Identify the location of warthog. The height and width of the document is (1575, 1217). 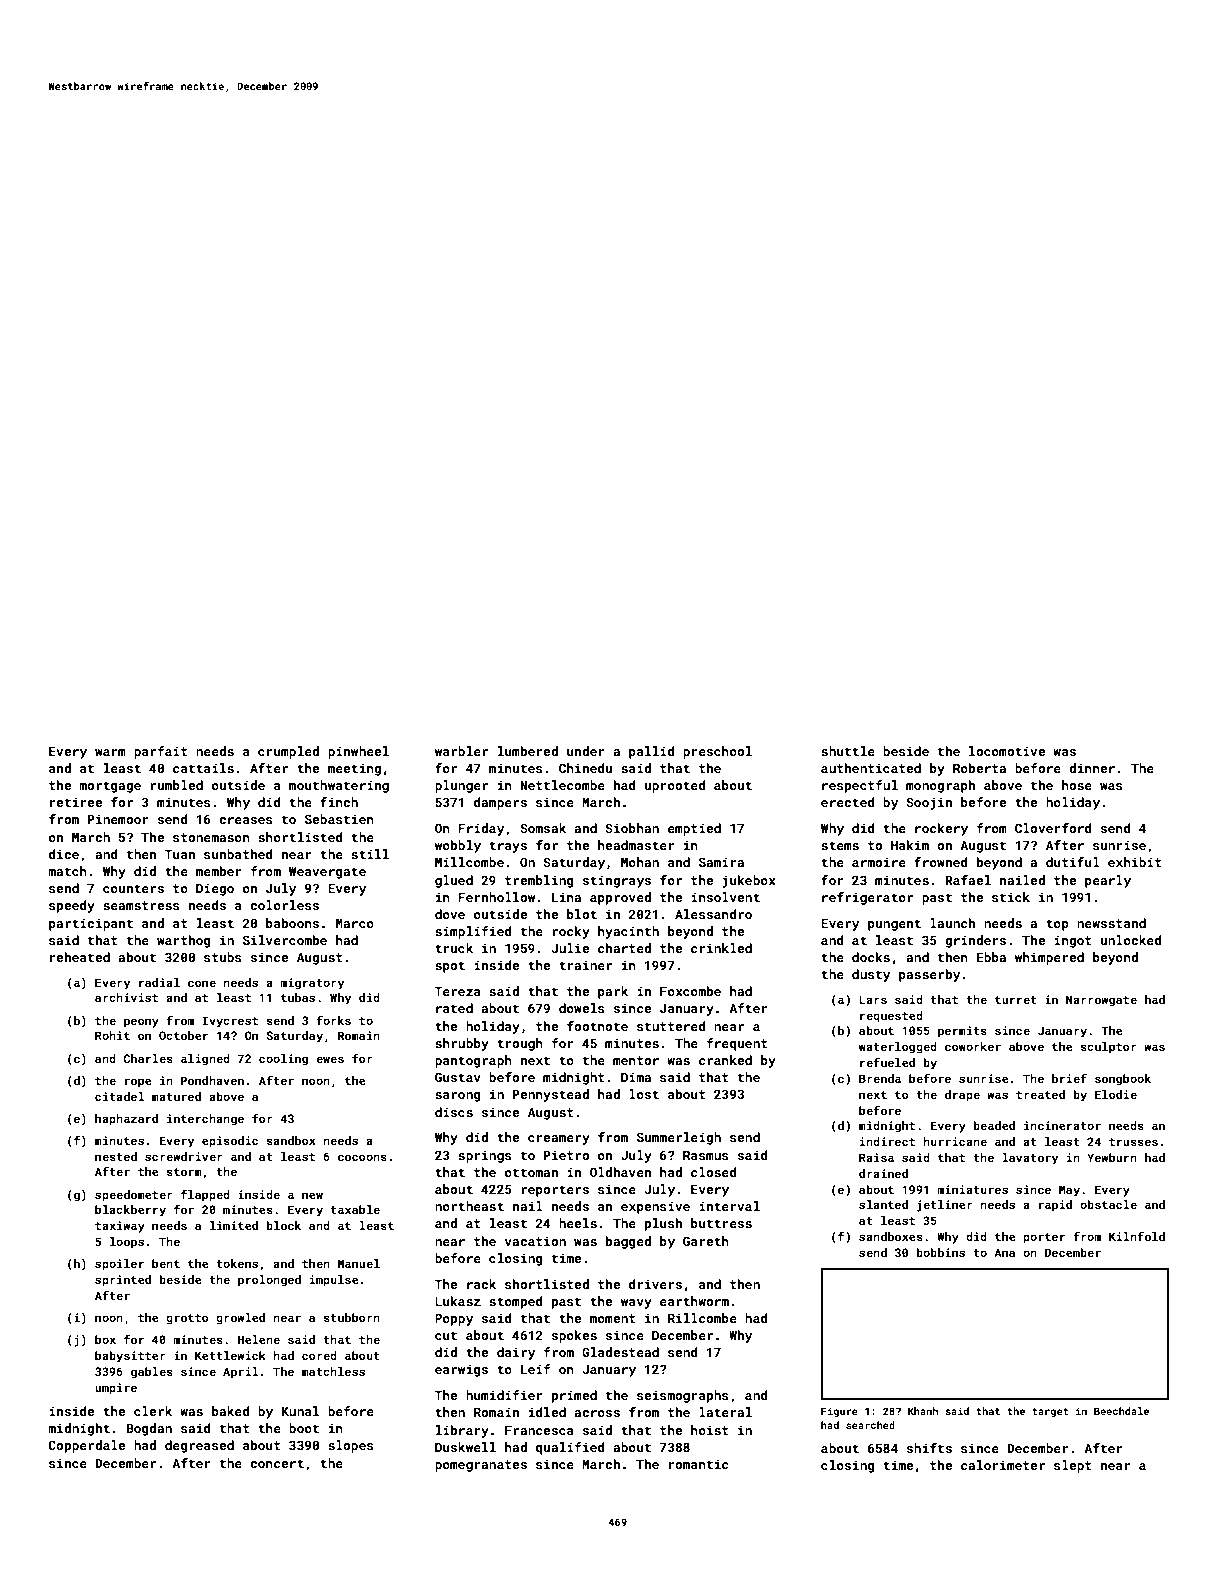
(184, 941).
